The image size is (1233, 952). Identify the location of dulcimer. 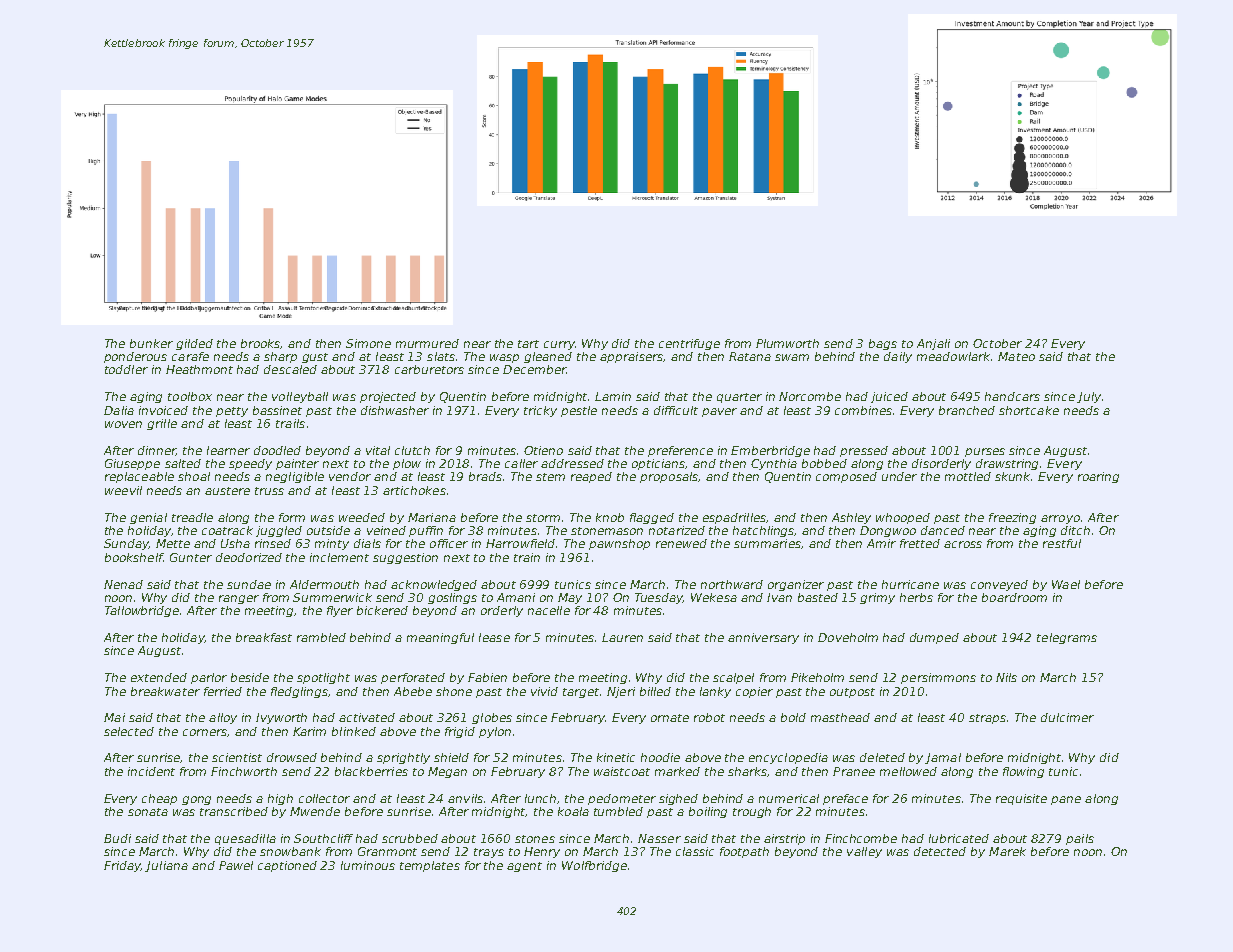
(1067, 717).
